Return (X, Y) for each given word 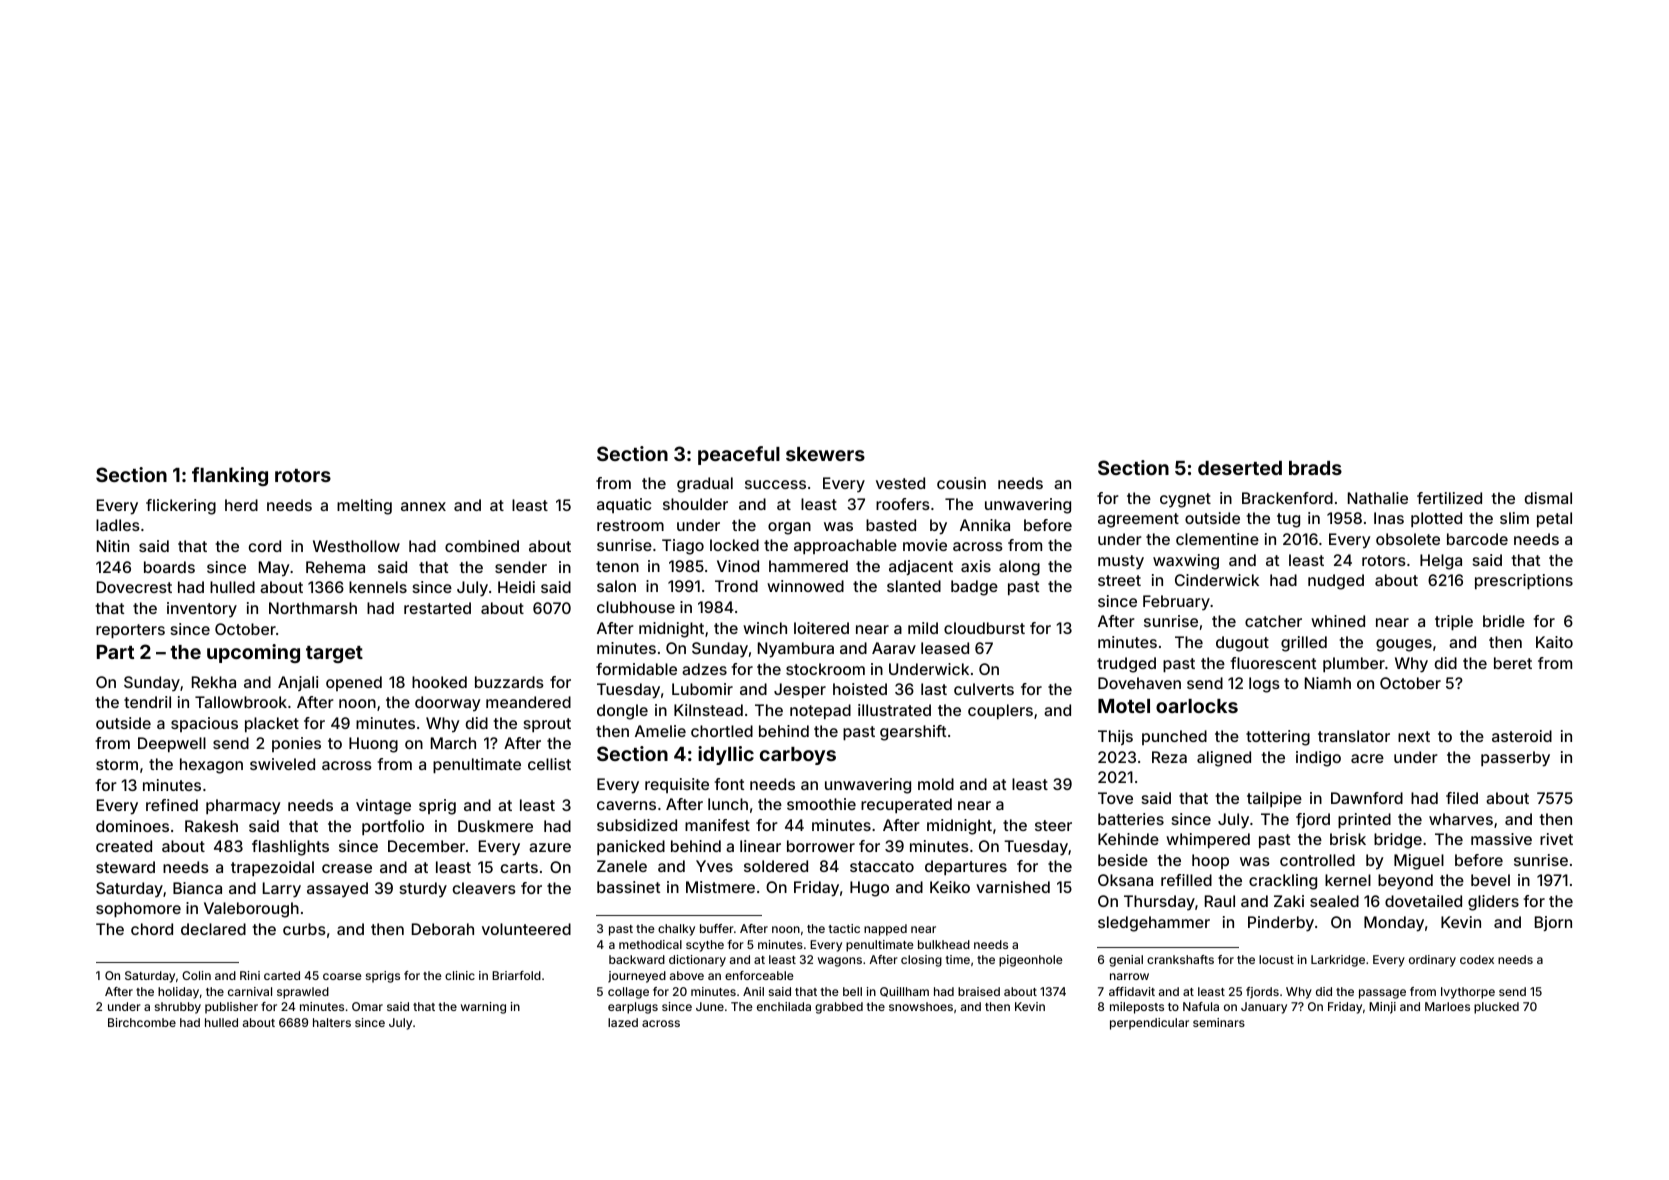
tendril (147, 702)
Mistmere (720, 887)
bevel (1490, 880)
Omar (367, 1006)
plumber (1354, 664)
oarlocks (1197, 706)
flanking (230, 476)
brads (1315, 468)
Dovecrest (134, 587)
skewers (825, 454)
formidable (636, 669)
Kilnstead (708, 710)
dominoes (132, 826)
